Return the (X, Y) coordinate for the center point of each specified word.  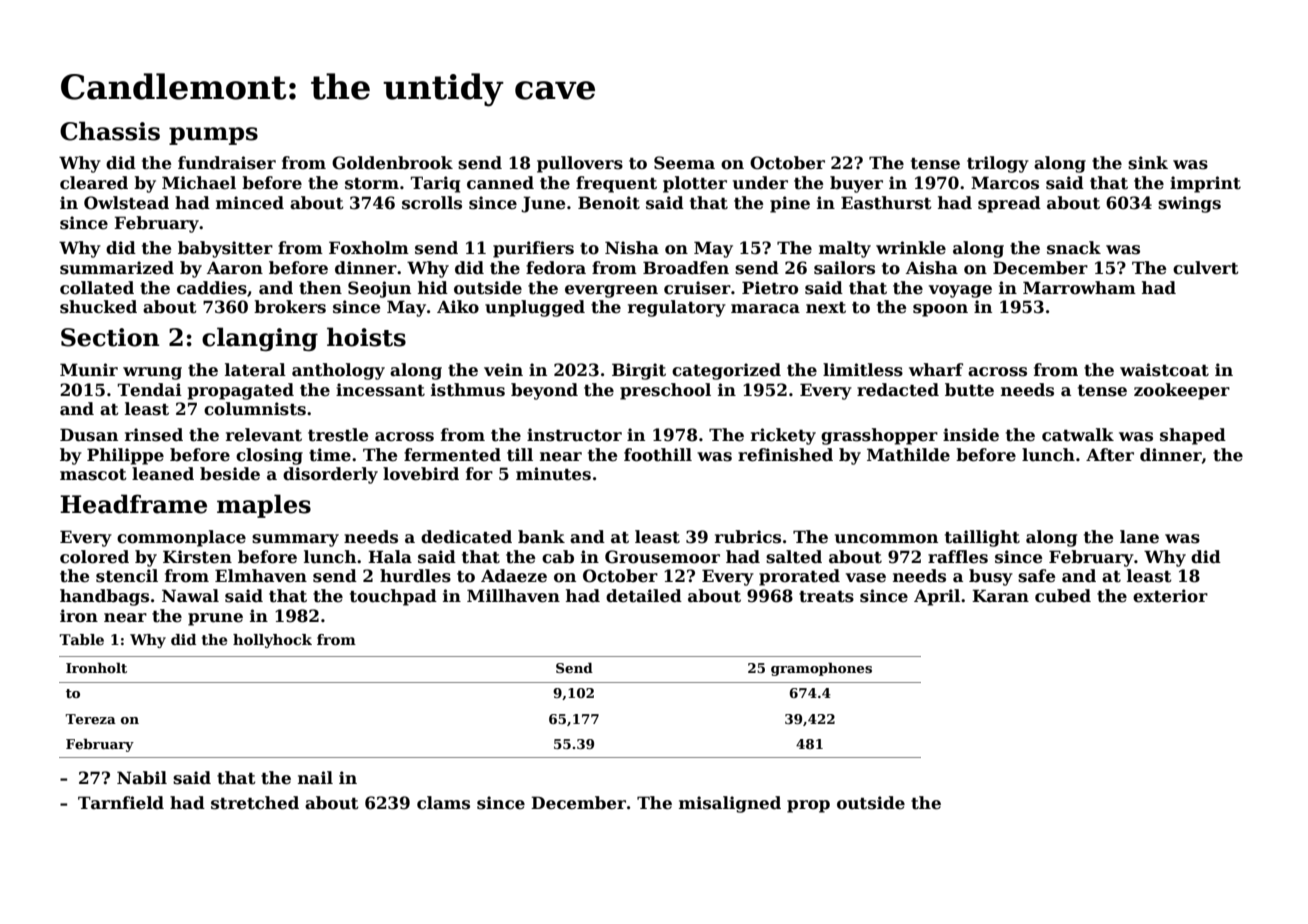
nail (315, 778)
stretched (255, 803)
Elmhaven (261, 576)
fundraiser (227, 163)
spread (1009, 204)
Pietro (770, 288)
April (937, 597)
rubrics (748, 537)
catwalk (1078, 435)
